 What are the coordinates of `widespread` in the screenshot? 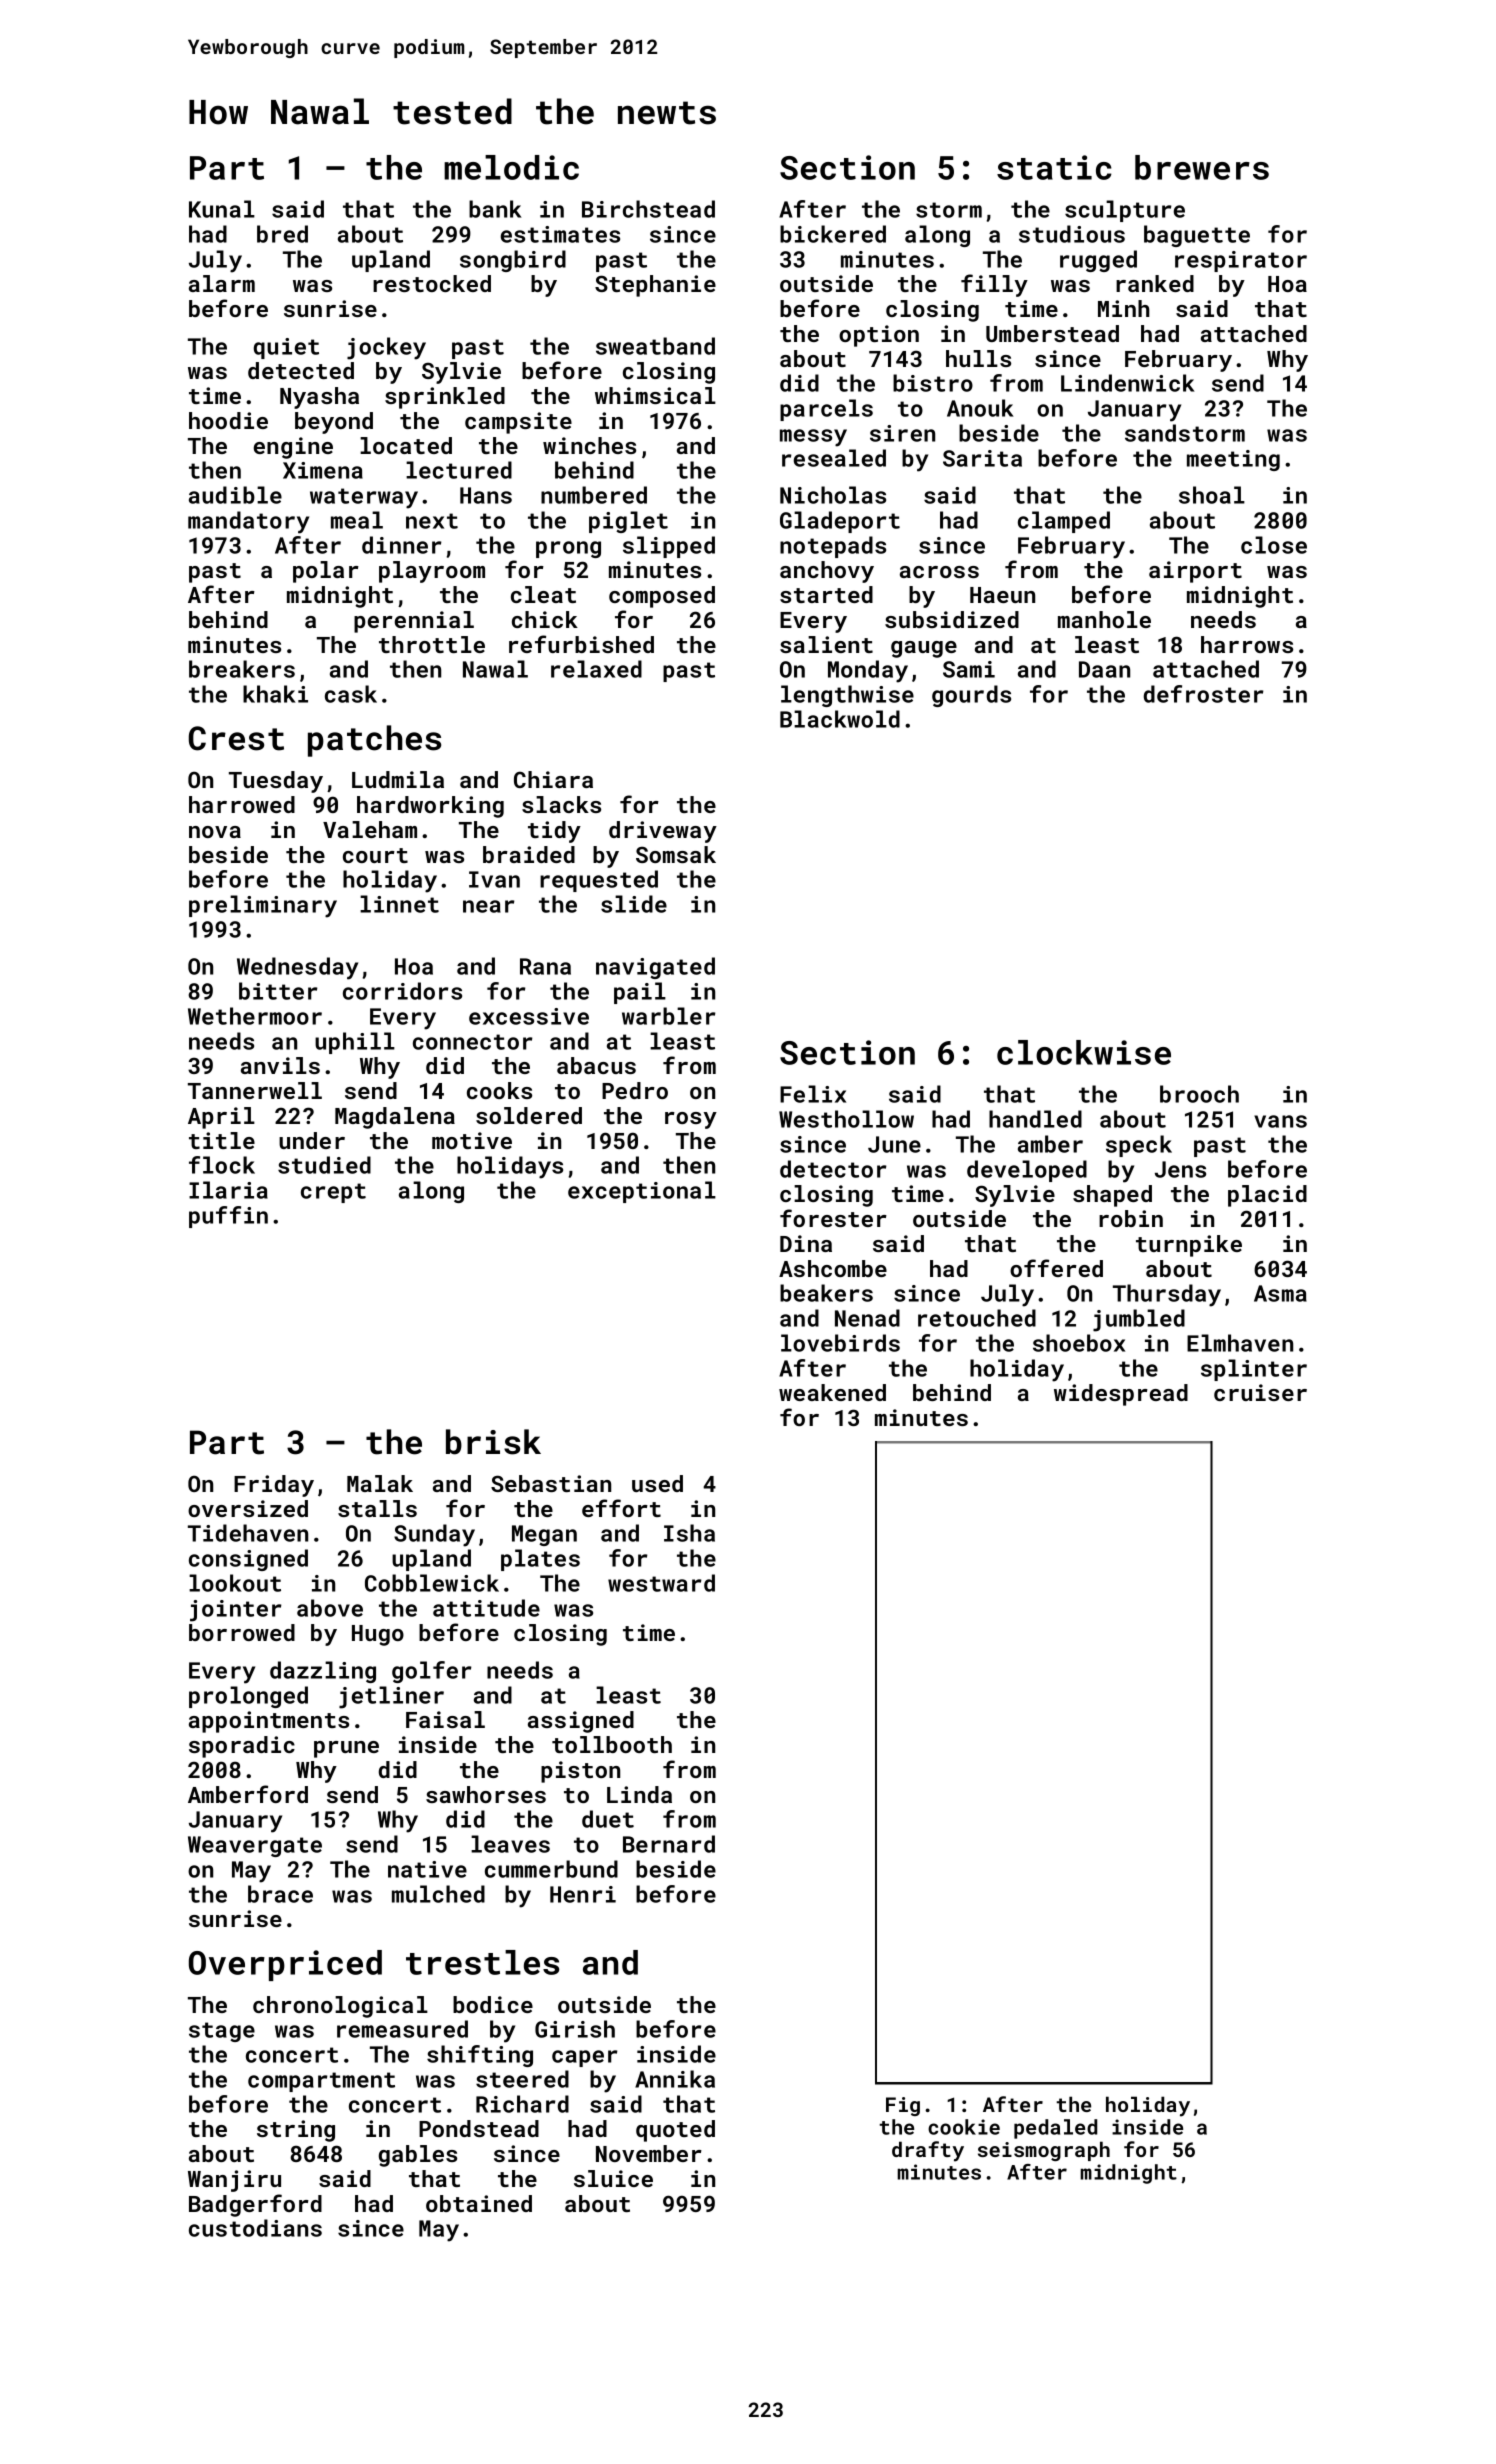 It's located at (1121, 1395).
